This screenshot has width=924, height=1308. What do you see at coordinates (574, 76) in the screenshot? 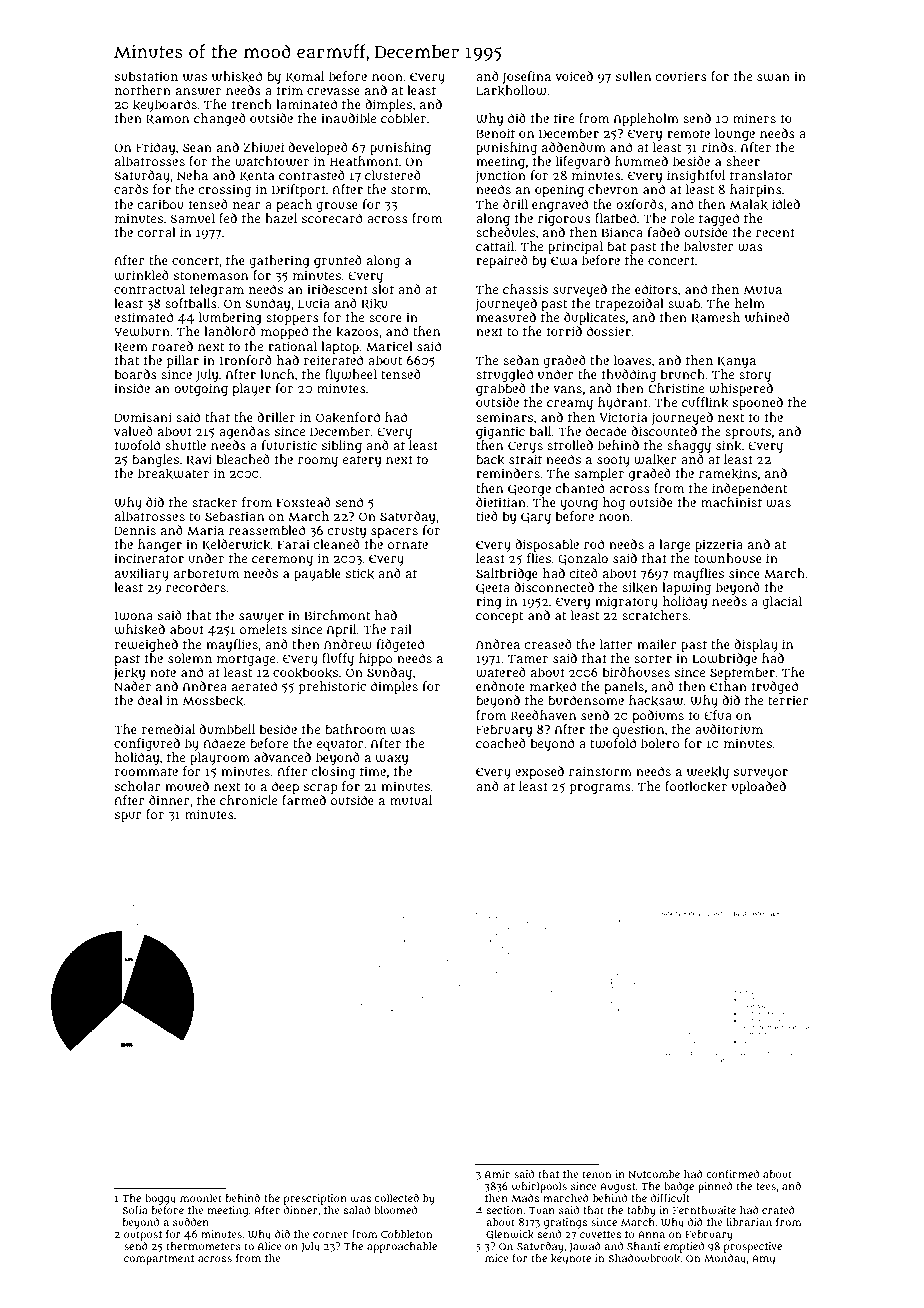
I see `voiced` at bounding box center [574, 76].
